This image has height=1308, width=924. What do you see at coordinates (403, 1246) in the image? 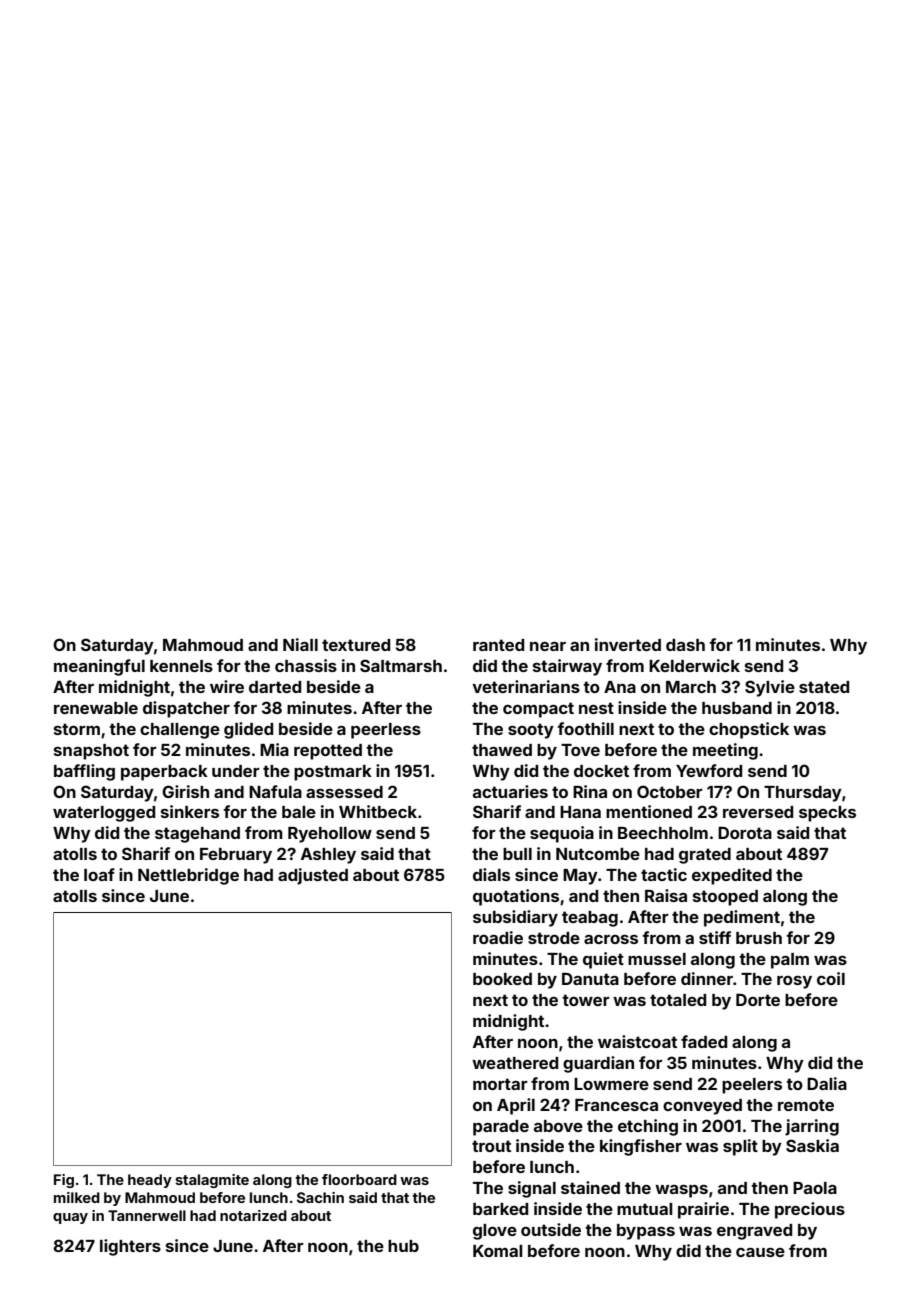
I see `hub` at bounding box center [403, 1246].
